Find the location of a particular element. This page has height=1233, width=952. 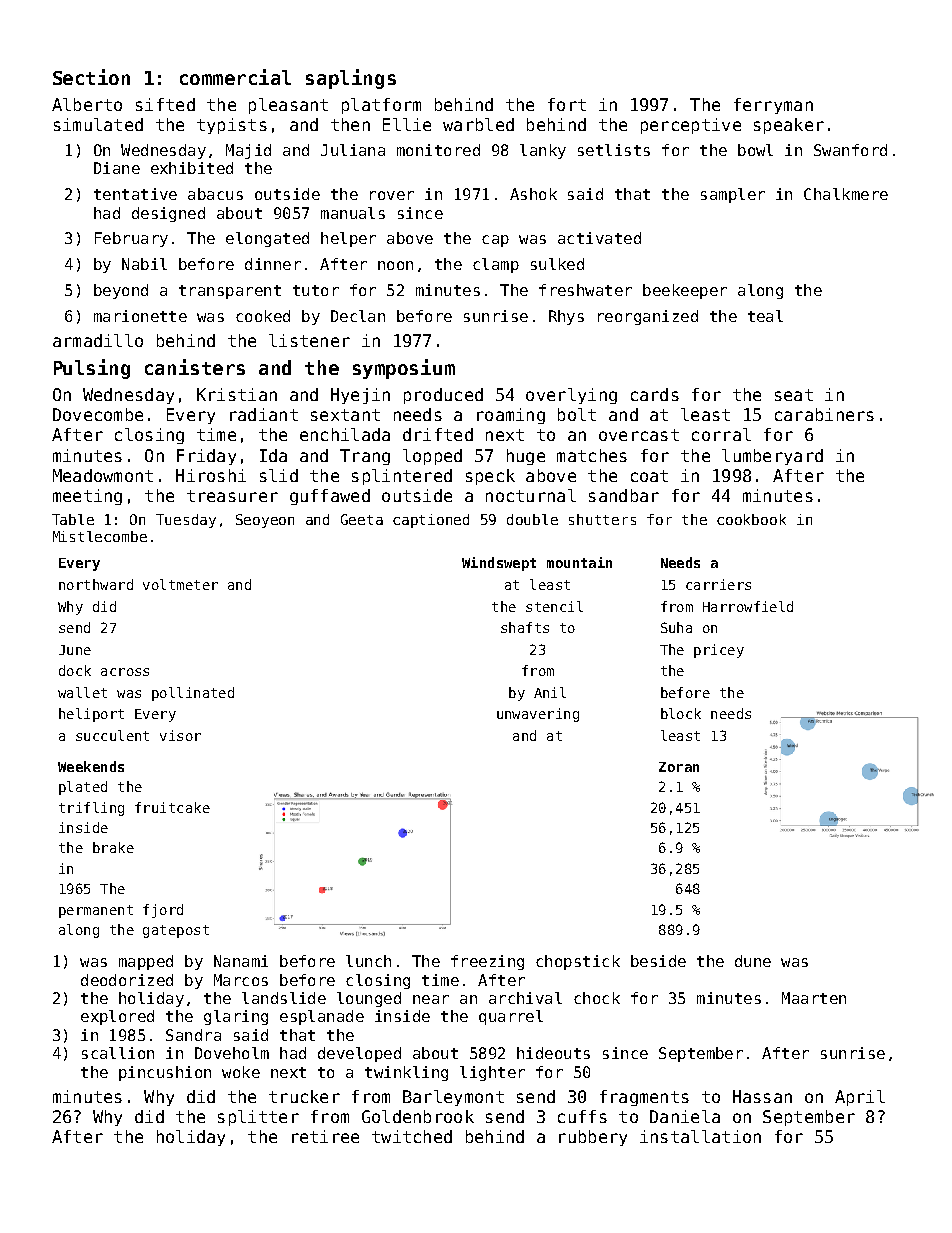

lumberyard is located at coordinates (772, 457).
